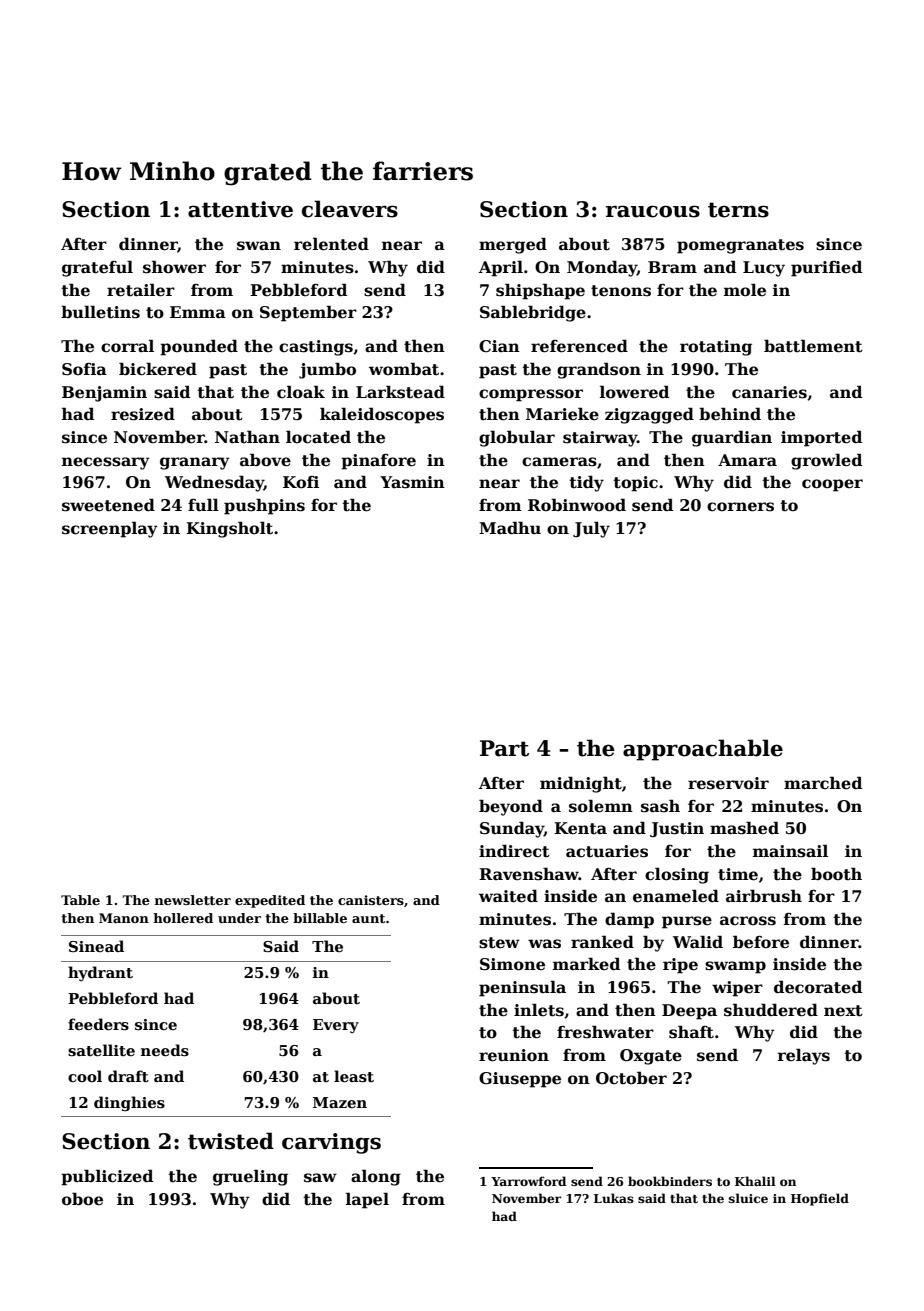 This document has height=1311, width=924. What do you see at coordinates (80, 900) in the document?
I see `Table` at bounding box center [80, 900].
